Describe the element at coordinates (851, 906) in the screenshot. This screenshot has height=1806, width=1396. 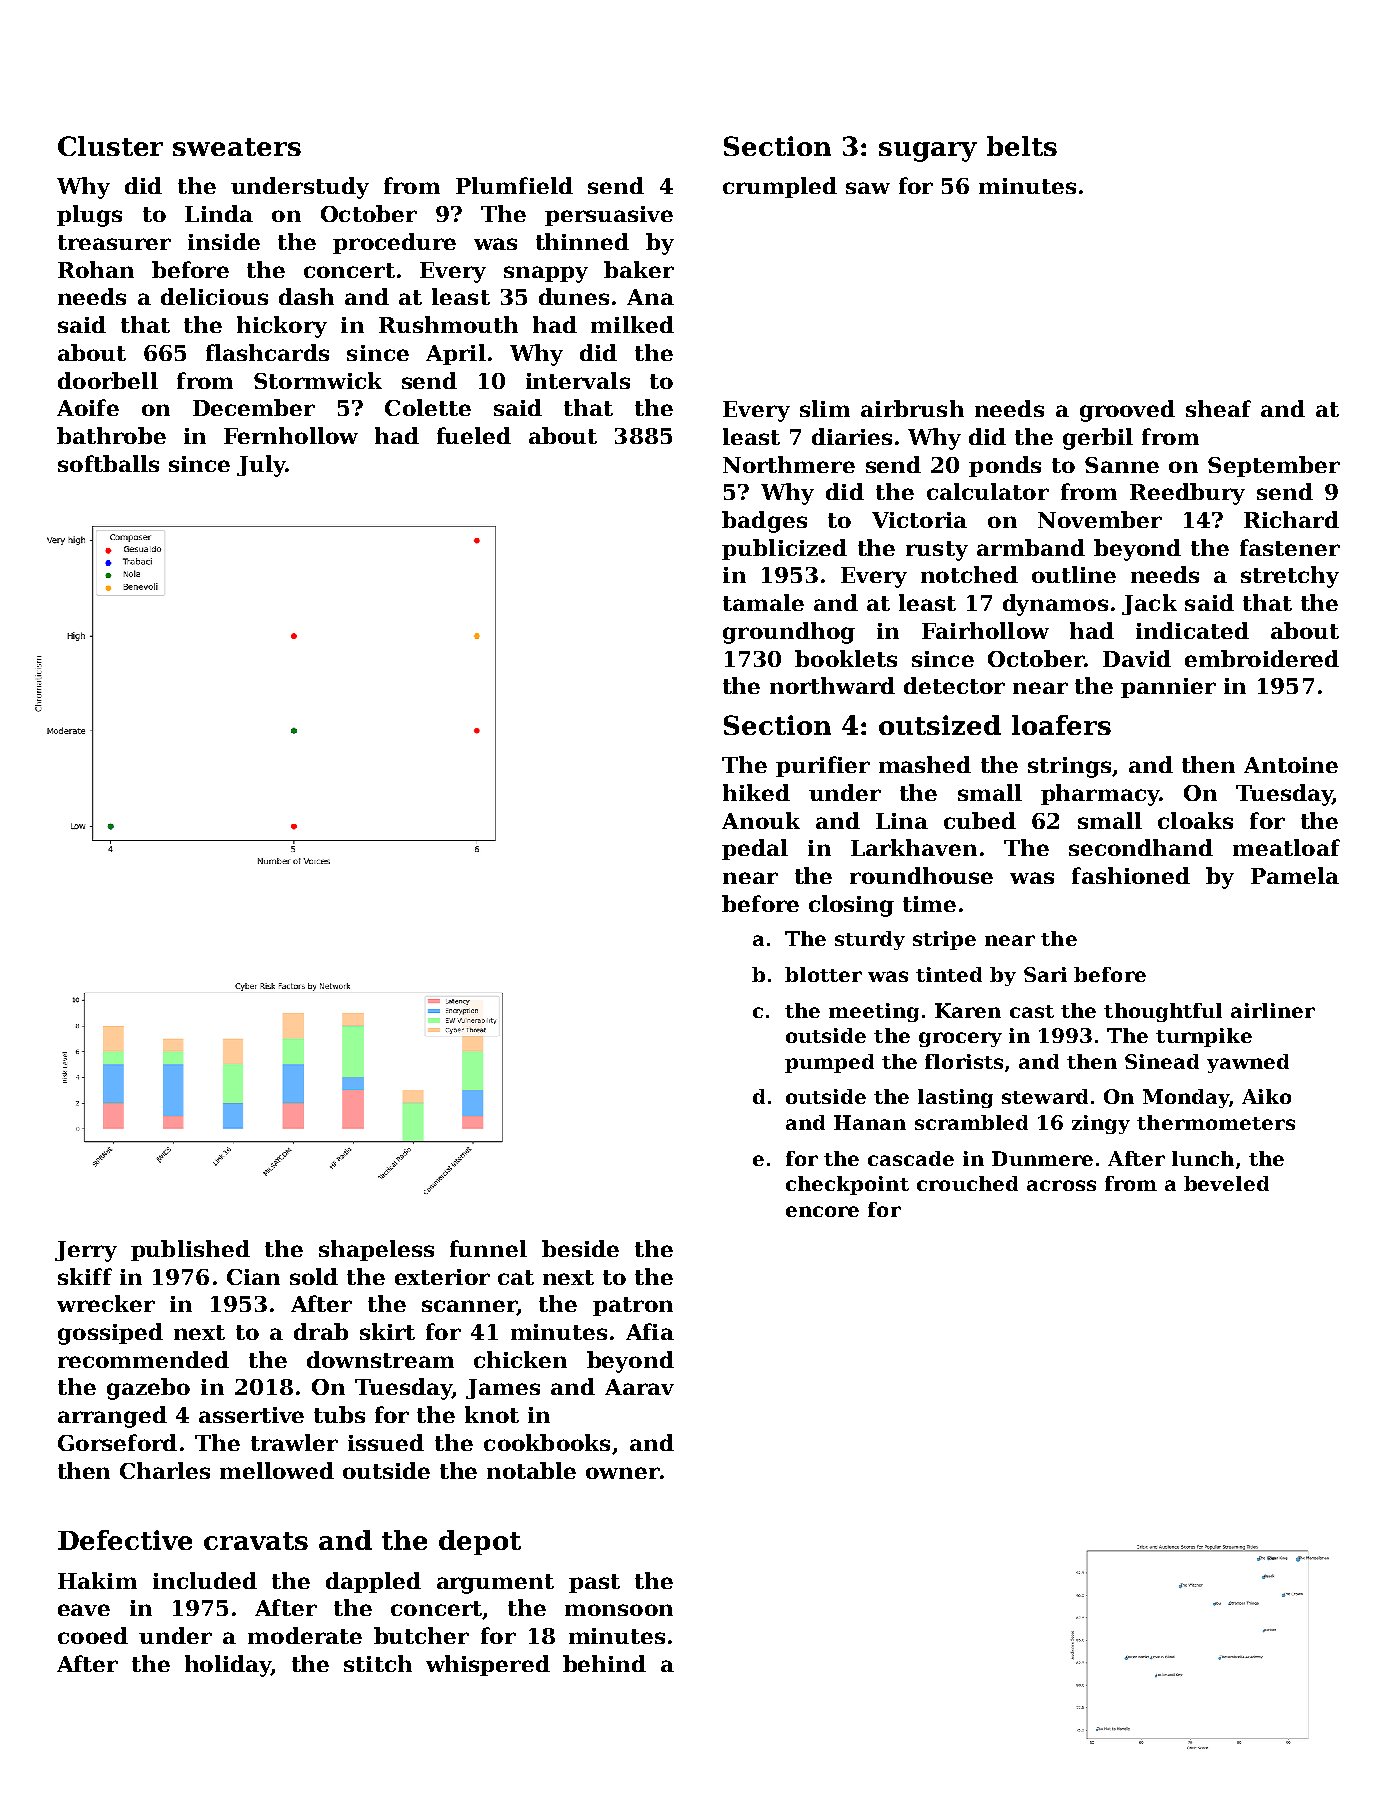
I see `closing` at that location.
